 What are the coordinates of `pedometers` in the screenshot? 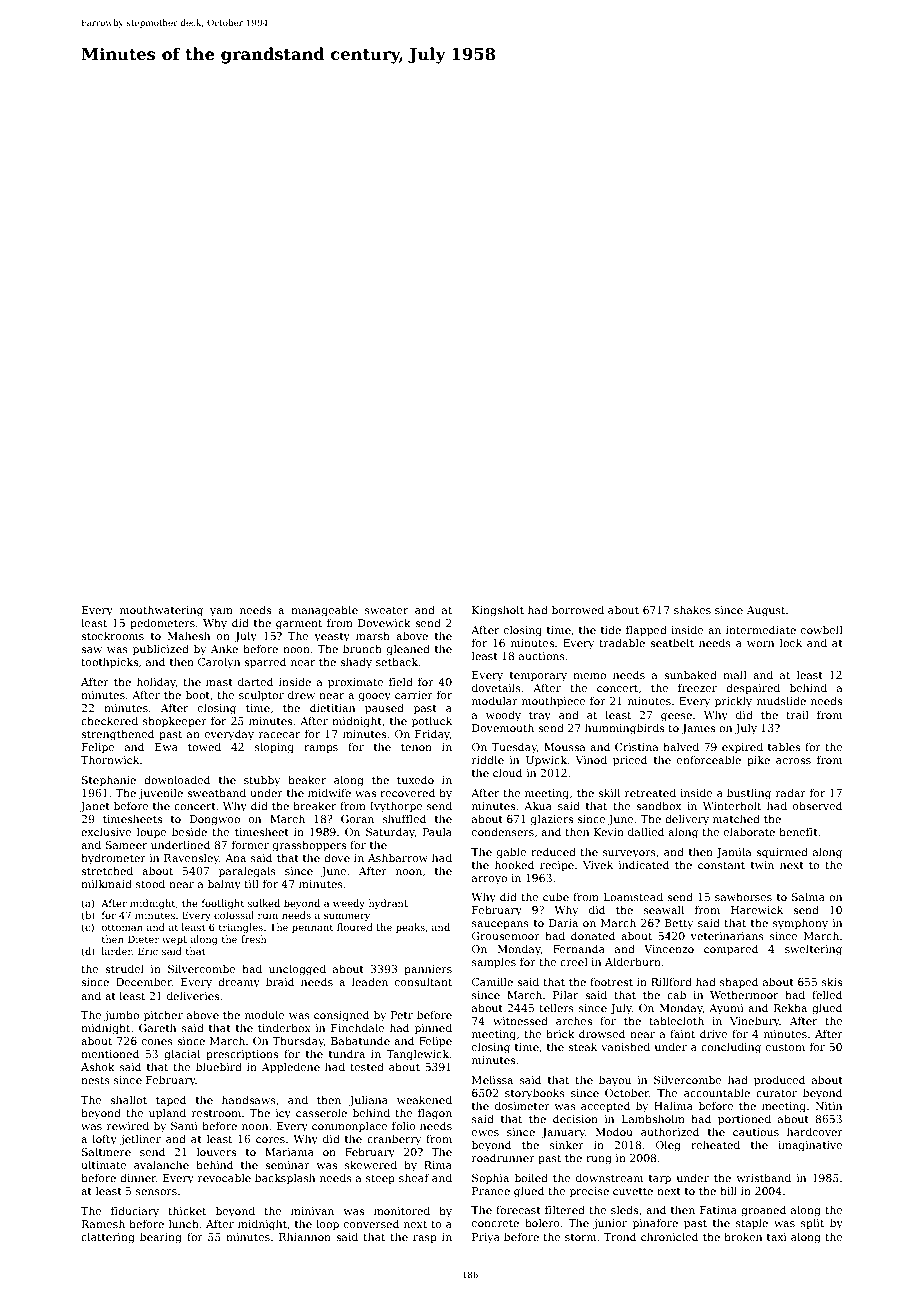 It's located at (162, 623).
